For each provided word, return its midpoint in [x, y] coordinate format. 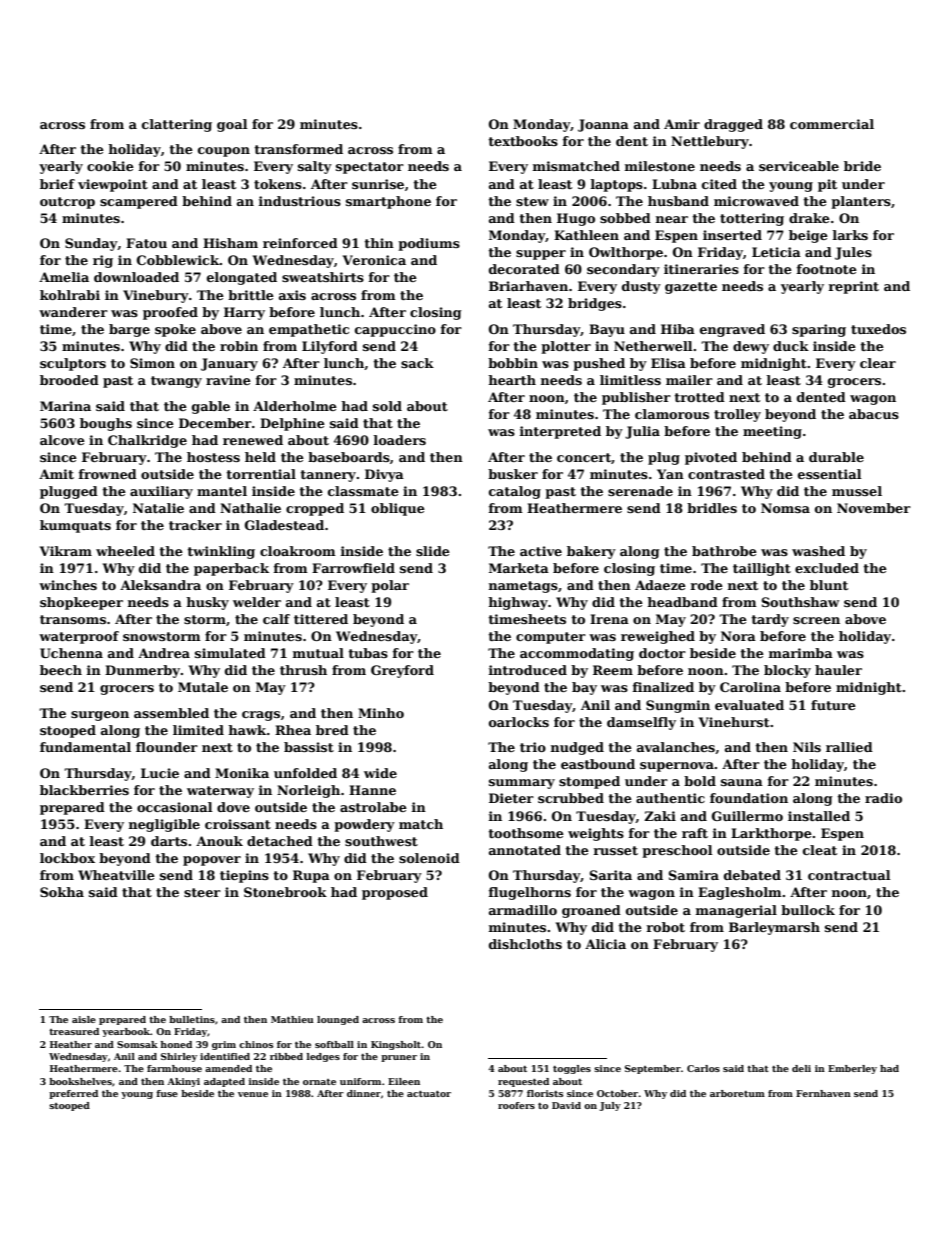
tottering [752, 219]
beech [61, 670]
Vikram [66, 551]
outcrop [67, 203]
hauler [838, 670]
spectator [370, 168]
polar [390, 586]
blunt [829, 585]
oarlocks [519, 722]
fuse [167, 1093]
